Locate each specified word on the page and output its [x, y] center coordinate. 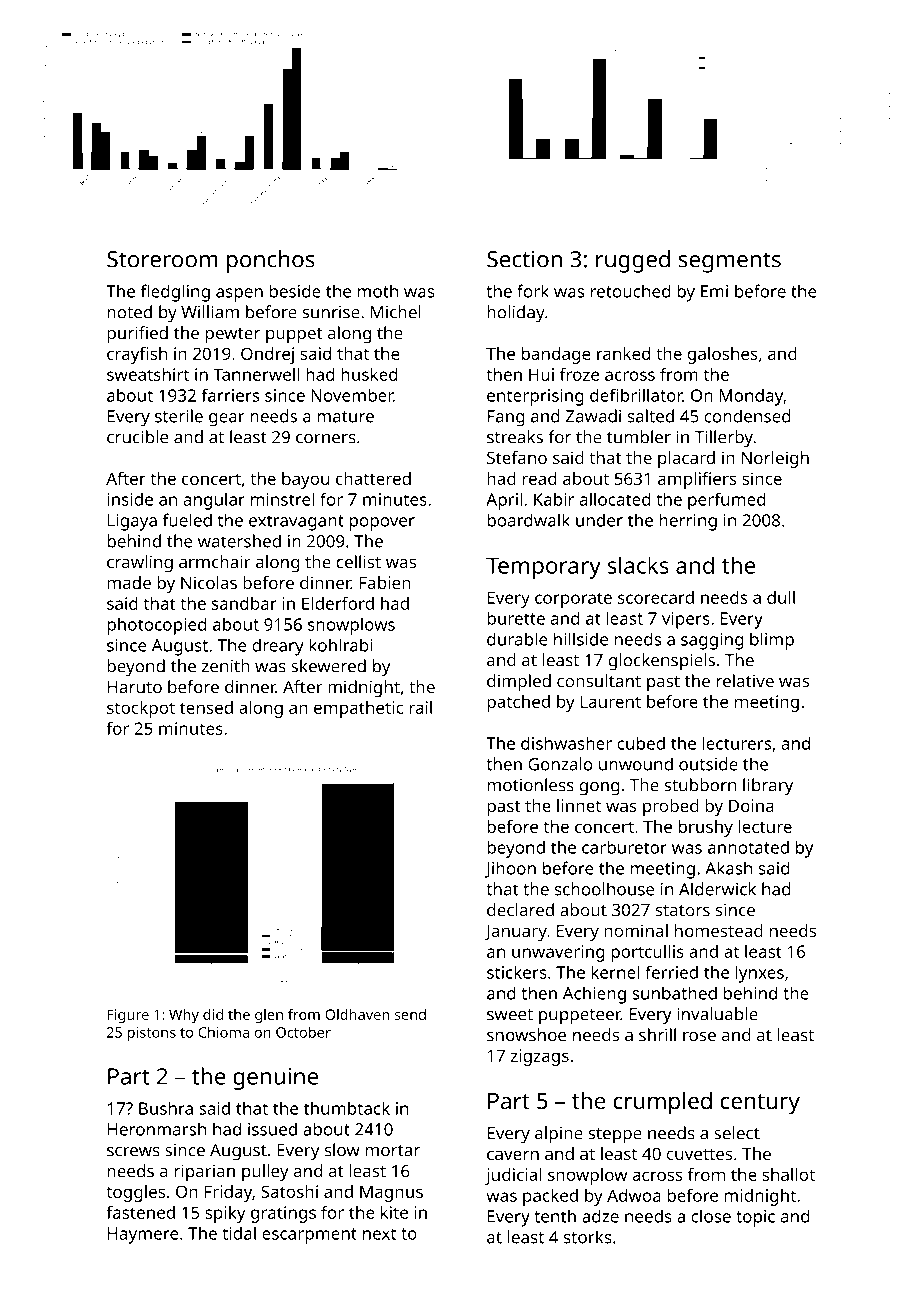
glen [269, 1016]
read [539, 478]
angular [214, 501]
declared [520, 910]
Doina [751, 805]
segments [730, 262]
